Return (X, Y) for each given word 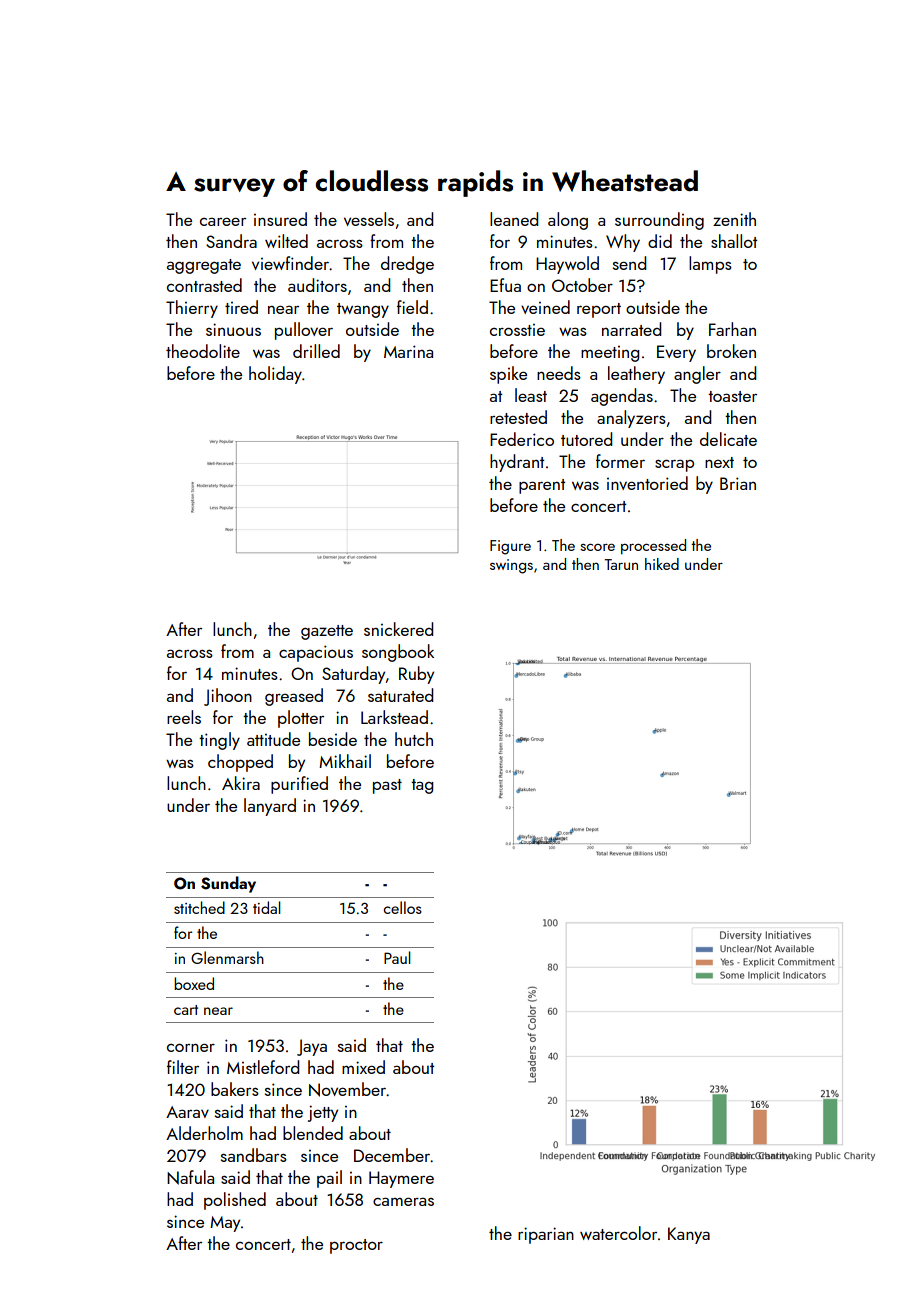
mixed (363, 1067)
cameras (403, 1201)
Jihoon (228, 697)
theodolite (203, 351)
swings (511, 566)
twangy (363, 310)
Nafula (190, 1177)
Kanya (689, 1235)
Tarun (621, 564)
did (660, 241)
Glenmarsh (227, 957)
